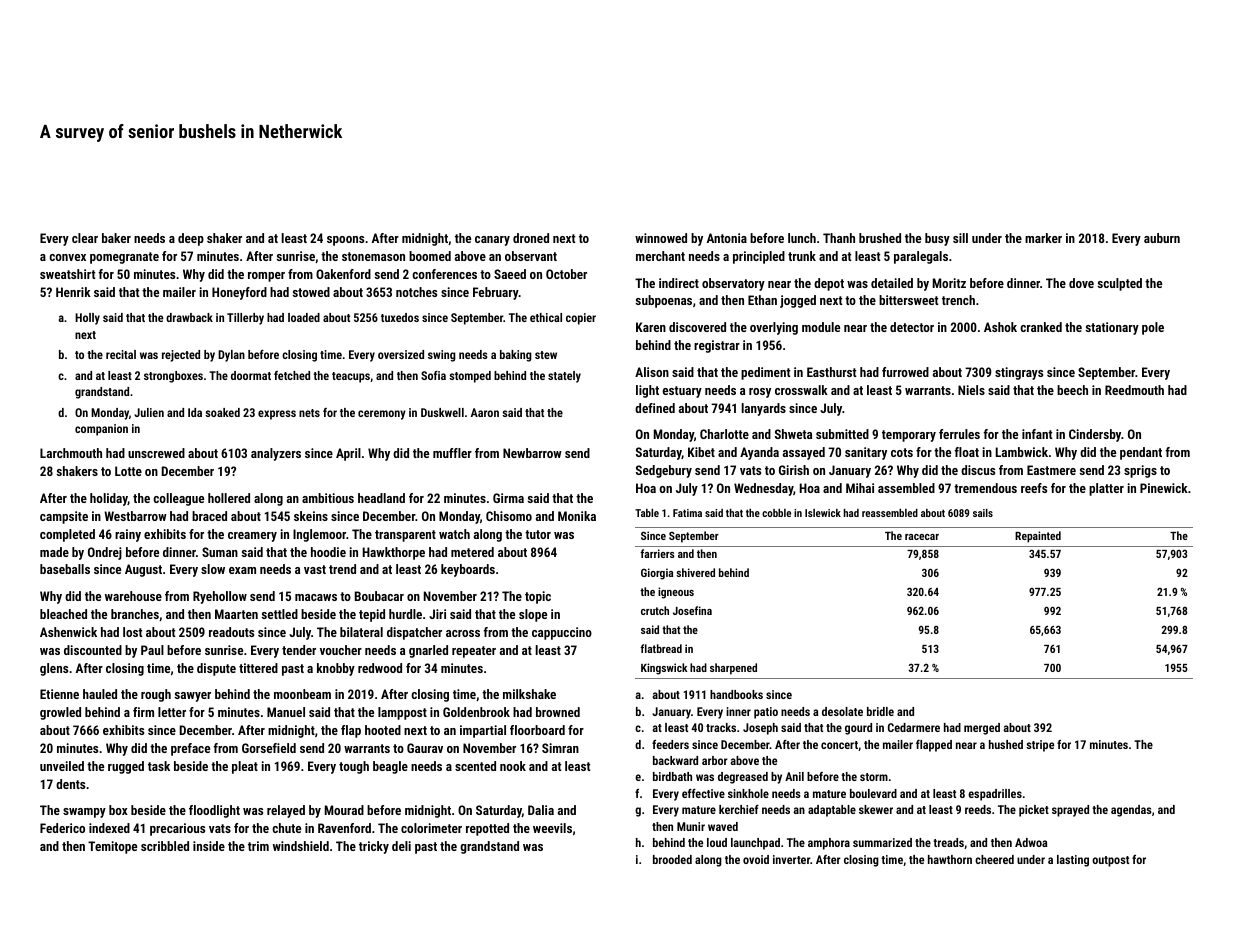  Describe the element at coordinates (1040, 746) in the screenshot. I see `stripe` at that location.
